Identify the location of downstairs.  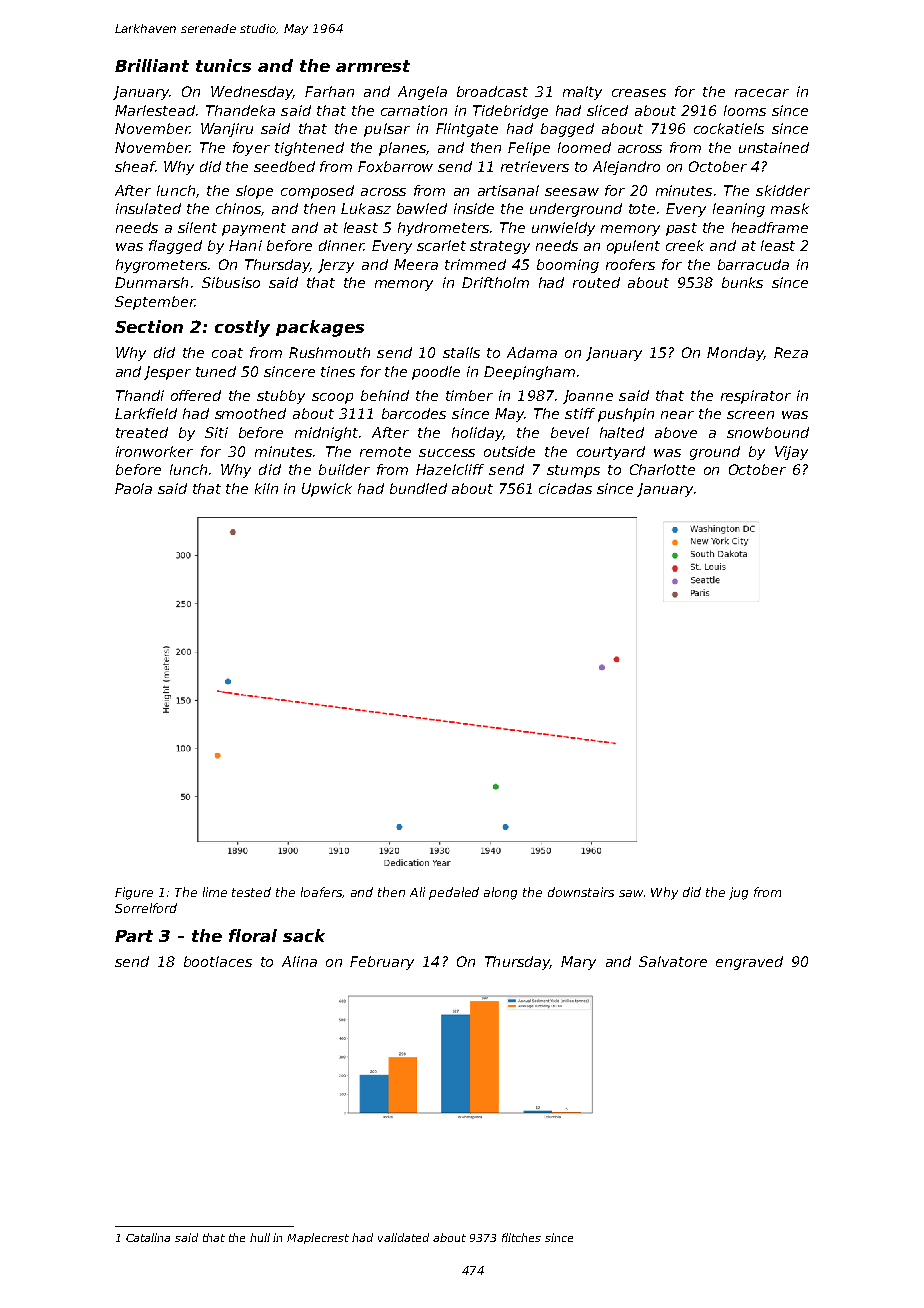
(581, 892).
